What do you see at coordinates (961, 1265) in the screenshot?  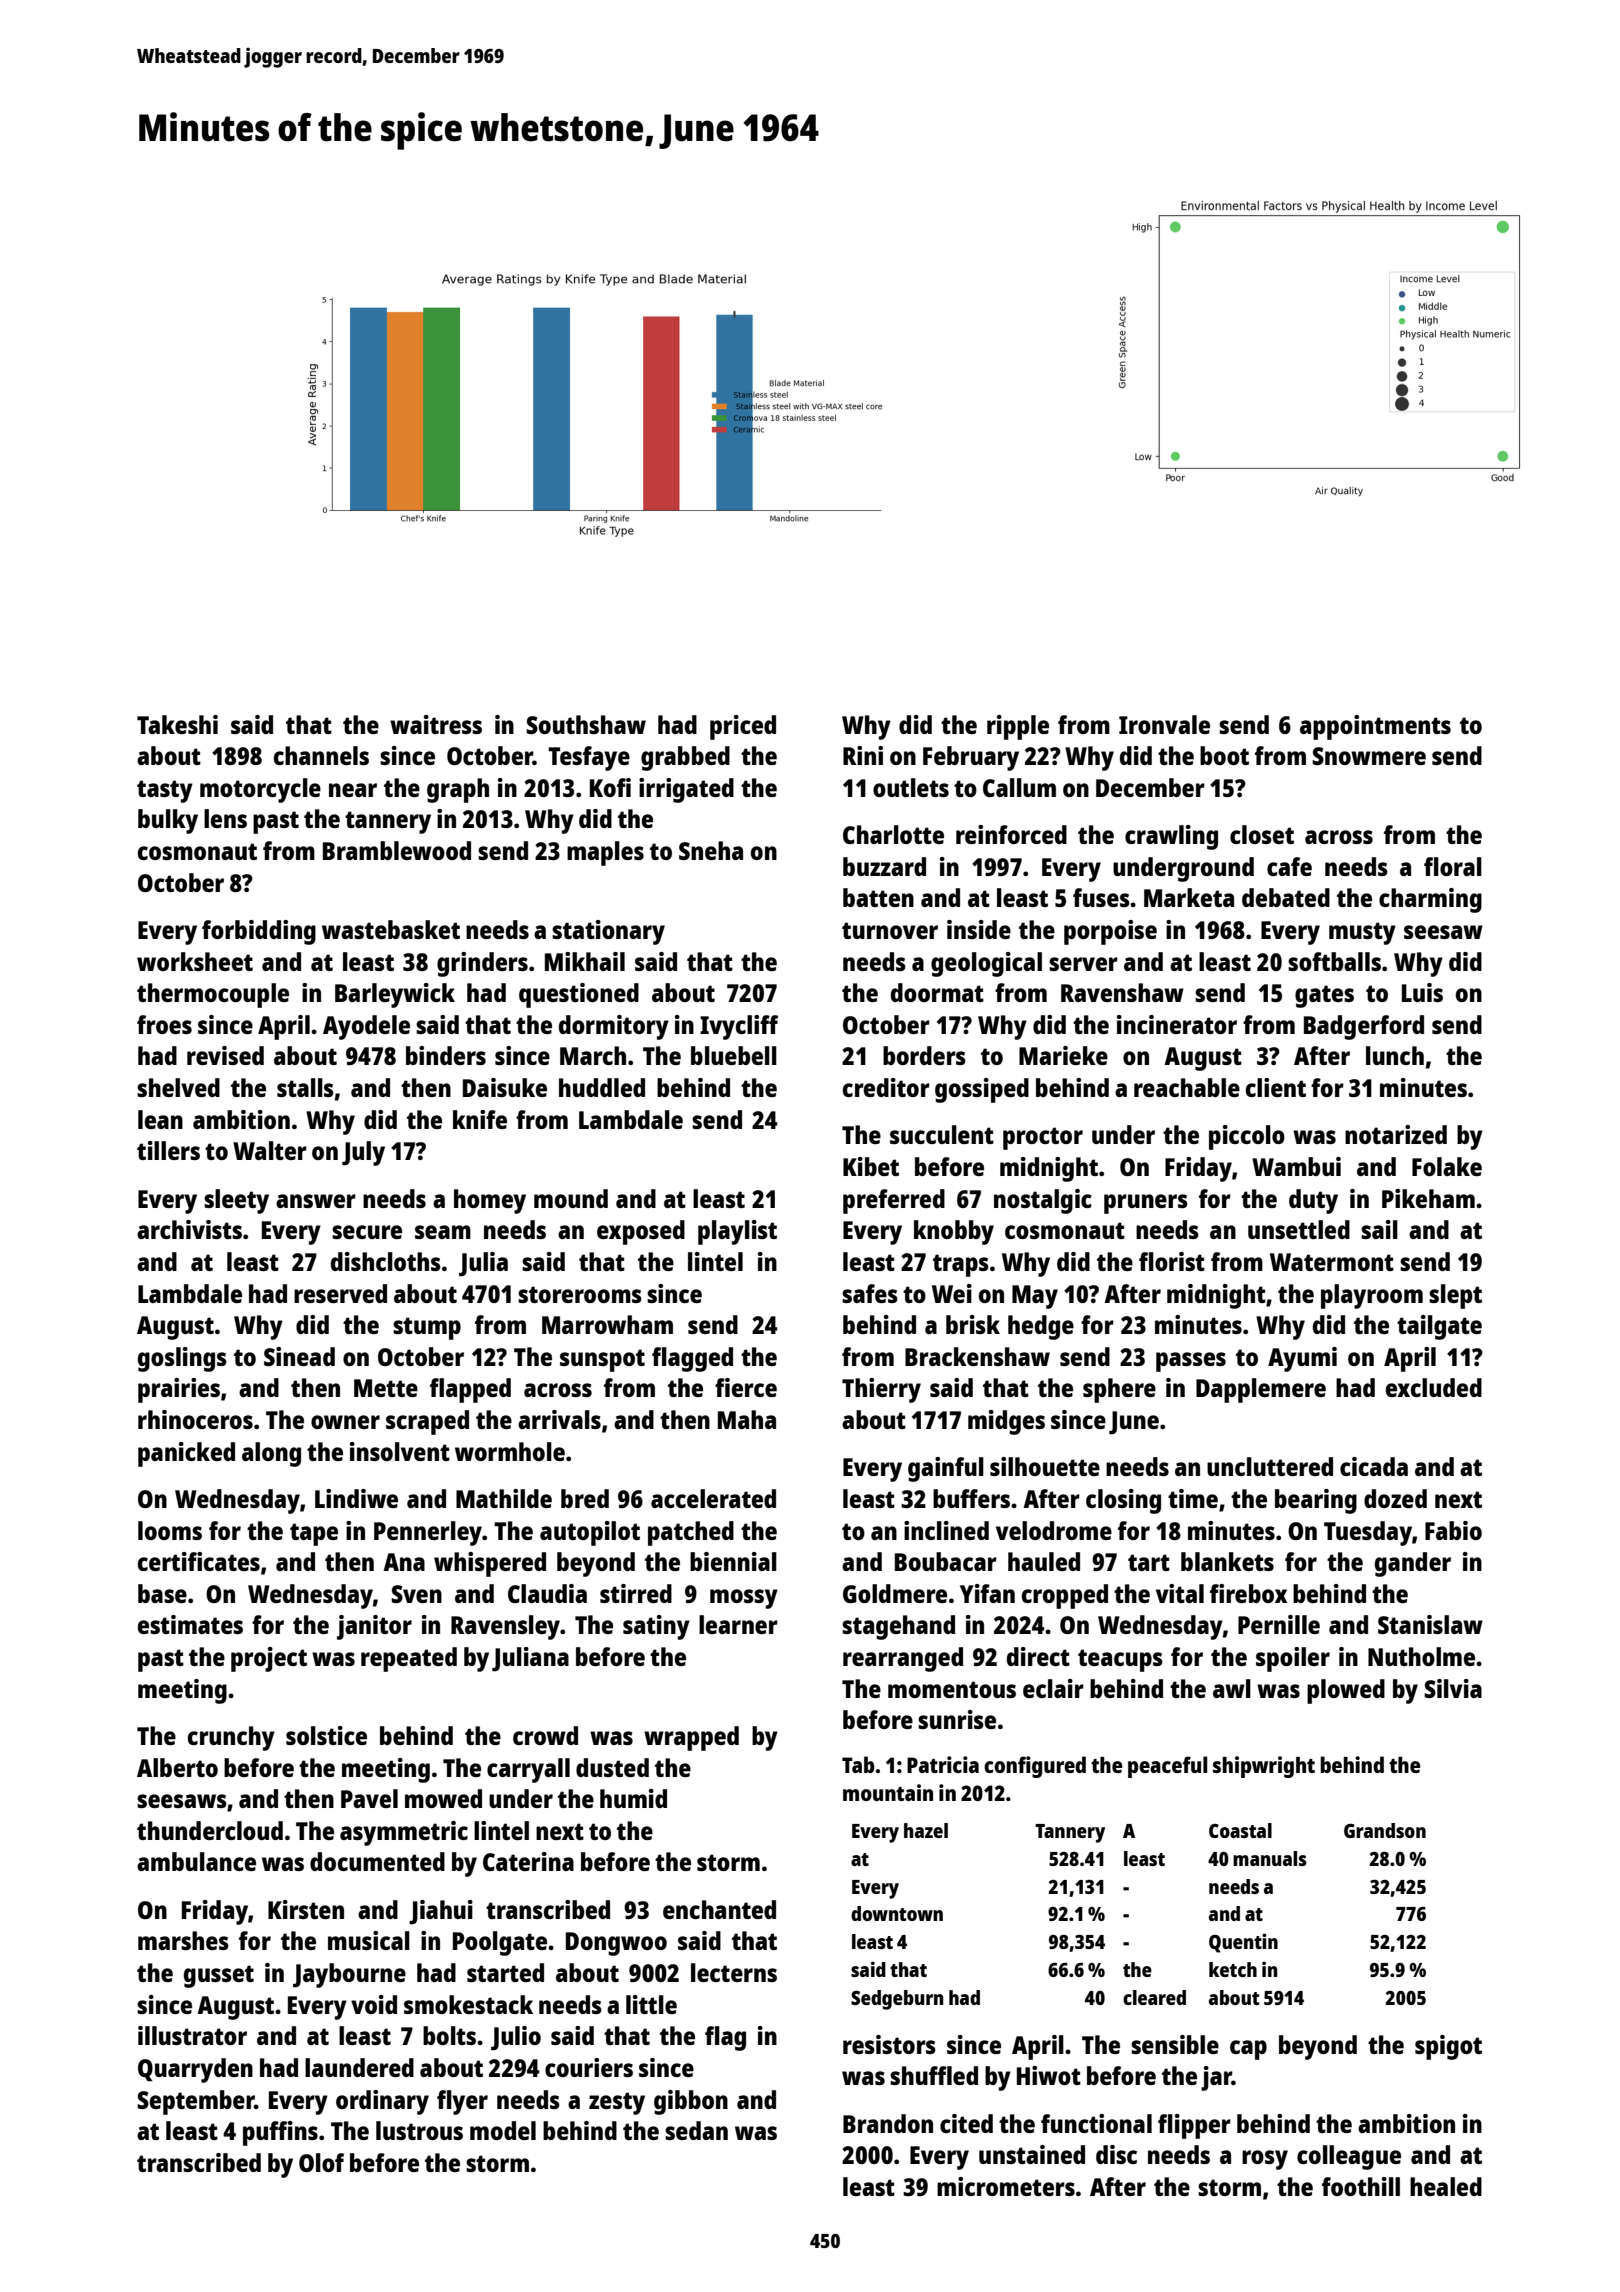 I see `traps` at bounding box center [961, 1265].
